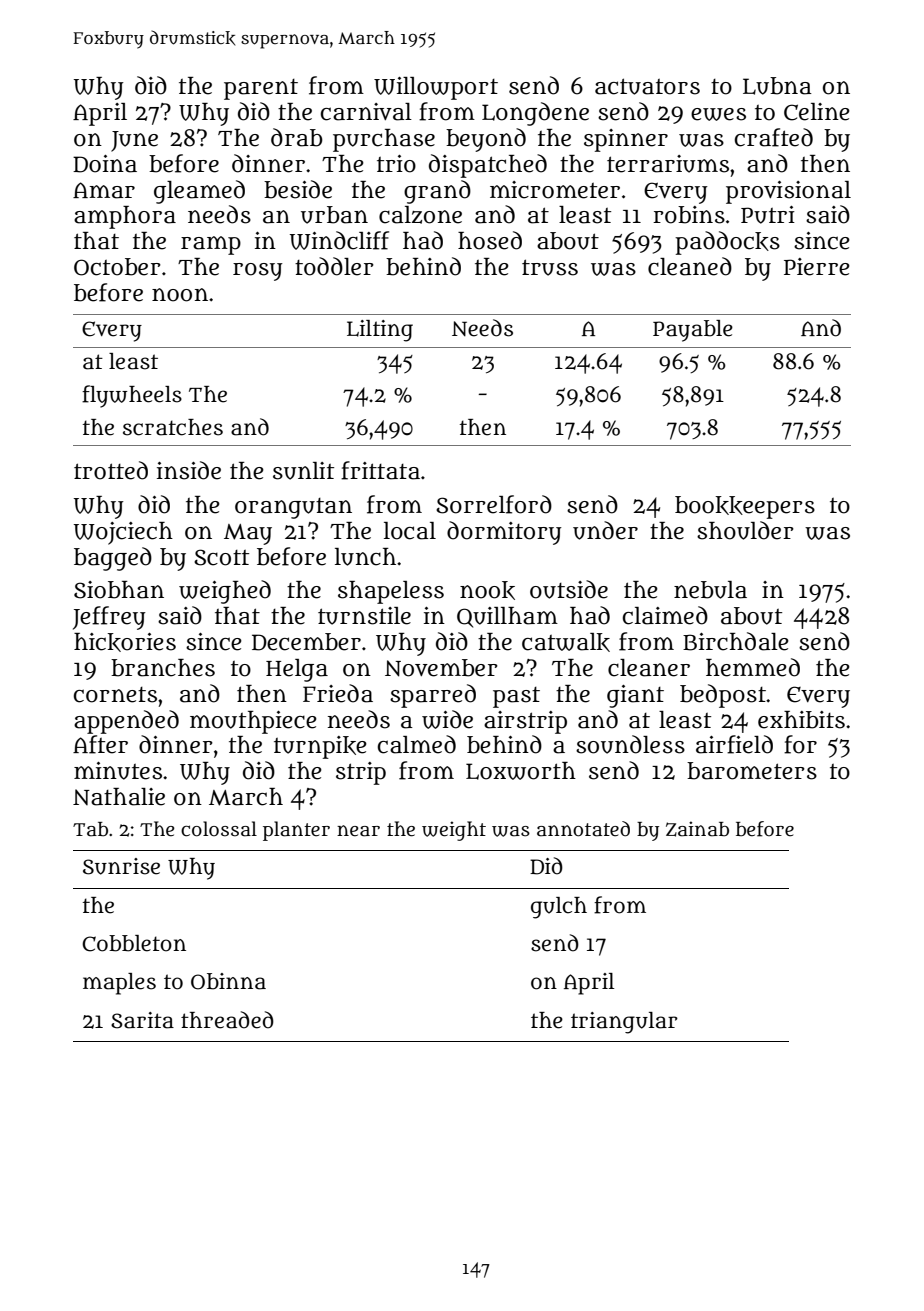  I want to click on Sarita, so click(142, 1020).
